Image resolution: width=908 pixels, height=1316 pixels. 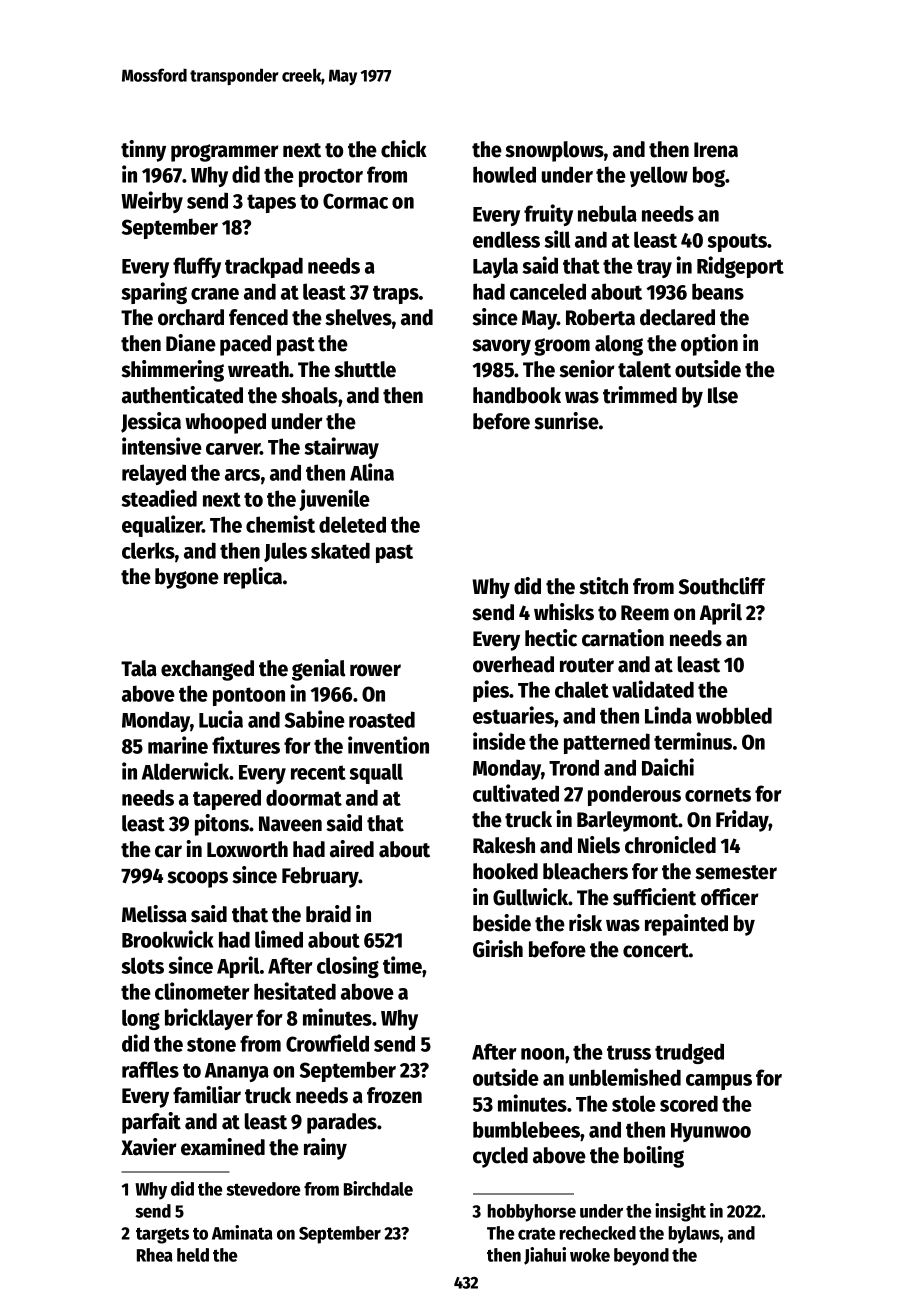 What do you see at coordinates (242, 475) in the screenshot?
I see `arcs` at bounding box center [242, 475].
